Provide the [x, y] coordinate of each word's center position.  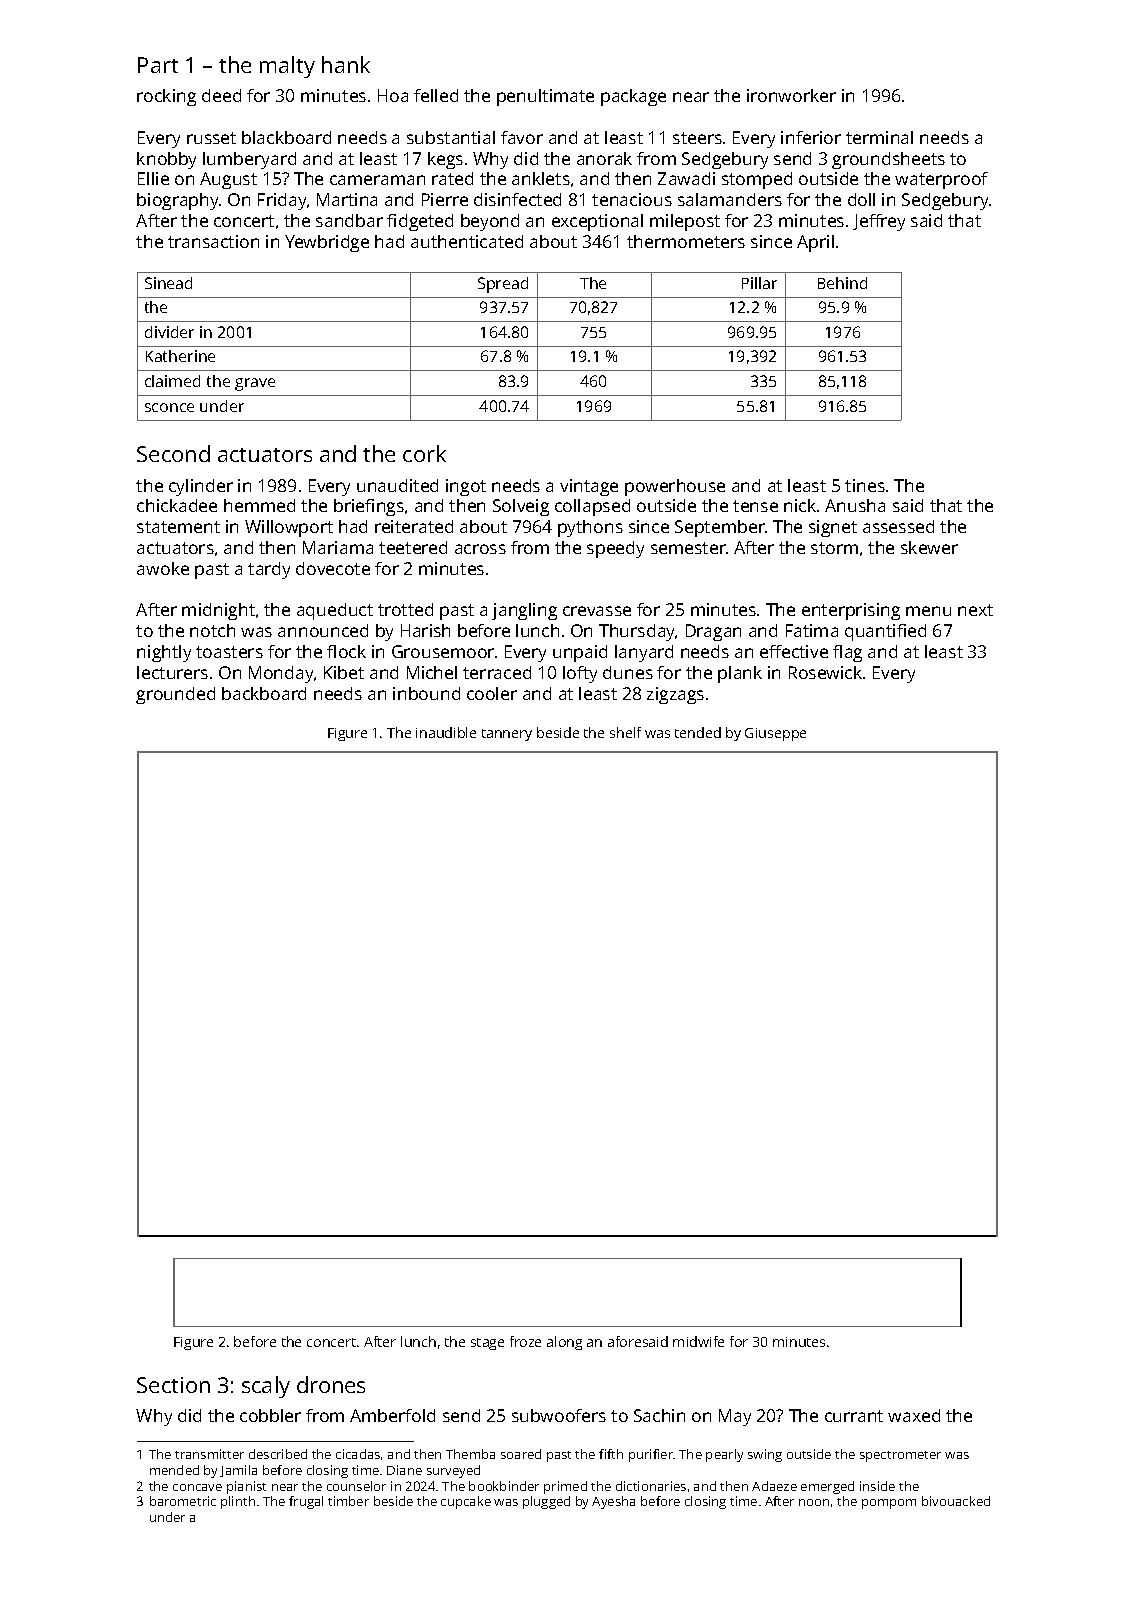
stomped [757, 180]
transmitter [209, 1454]
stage [487, 1344]
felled [436, 95]
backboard [264, 693]
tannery [507, 735]
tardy [269, 570]
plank [740, 674]
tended [698, 732]
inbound [426, 693]
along [564, 1343]
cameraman [377, 180]
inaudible [446, 732]
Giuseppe [775, 734]
